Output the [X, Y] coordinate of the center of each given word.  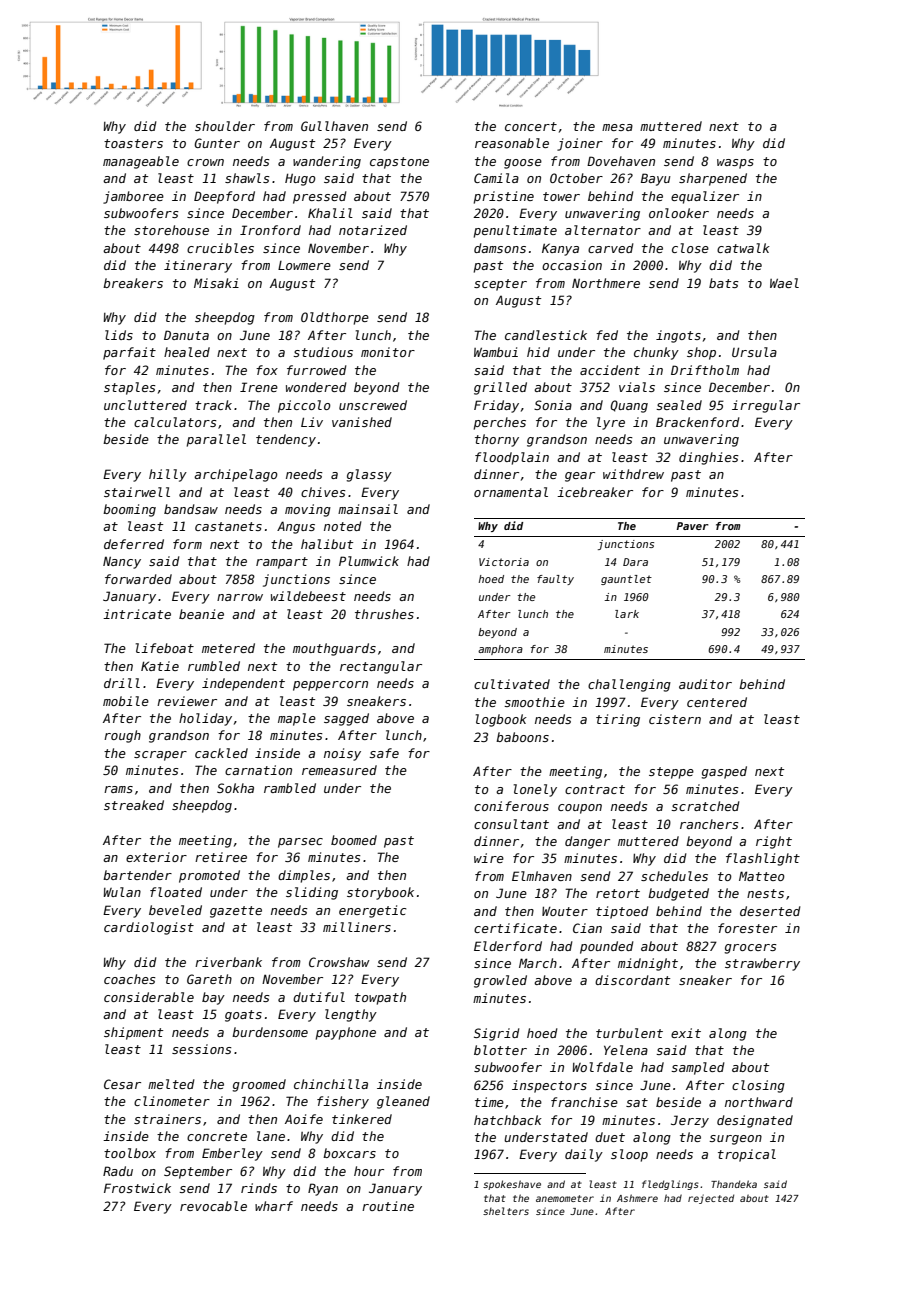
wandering [327, 162]
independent [243, 684]
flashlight [763, 859]
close [690, 248]
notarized [373, 230]
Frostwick [137, 1188]
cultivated [512, 684]
